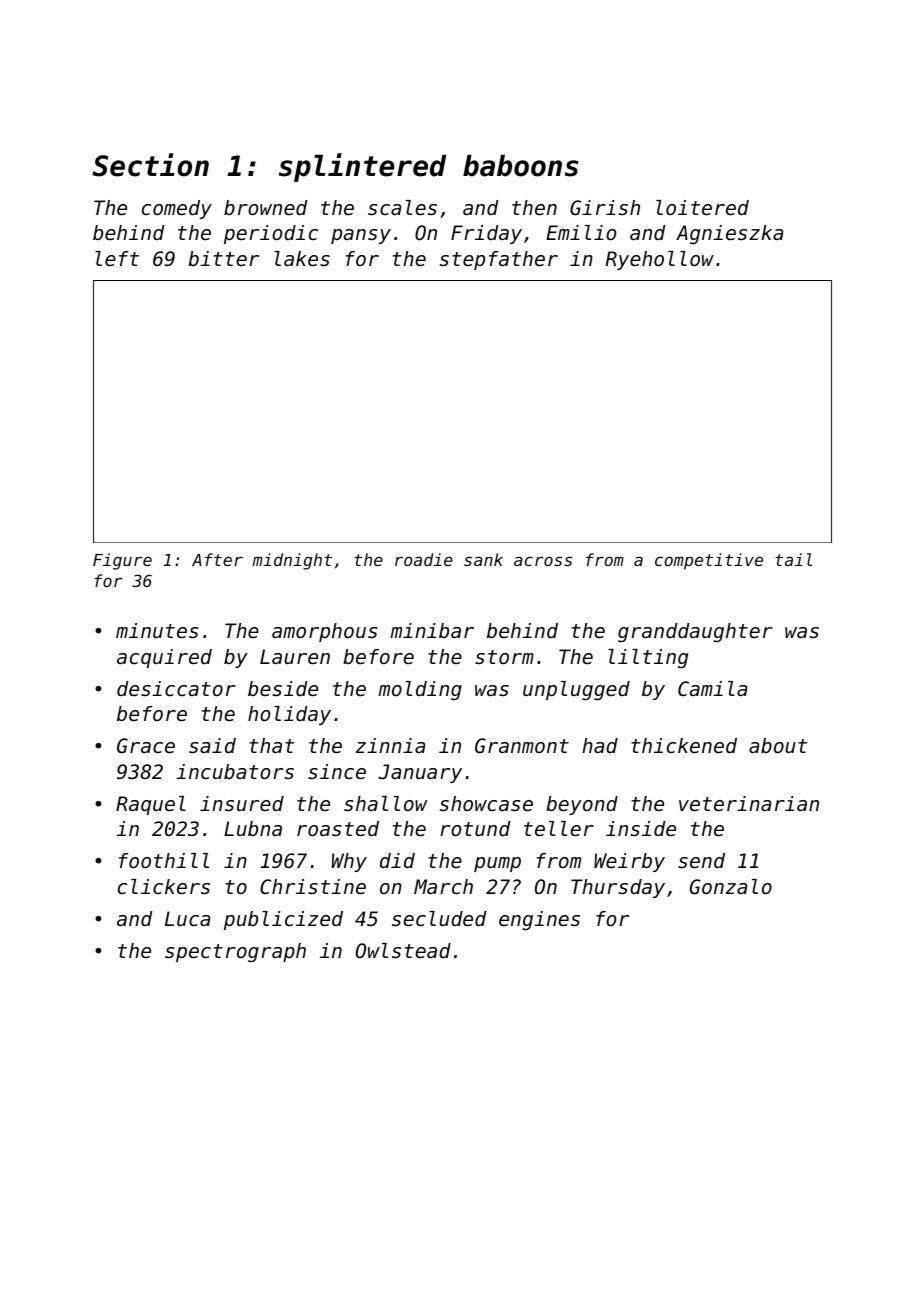 This screenshot has width=924, height=1311. Describe the element at coordinates (424, 559) in the screenshot. I see `roadie` at that location.
